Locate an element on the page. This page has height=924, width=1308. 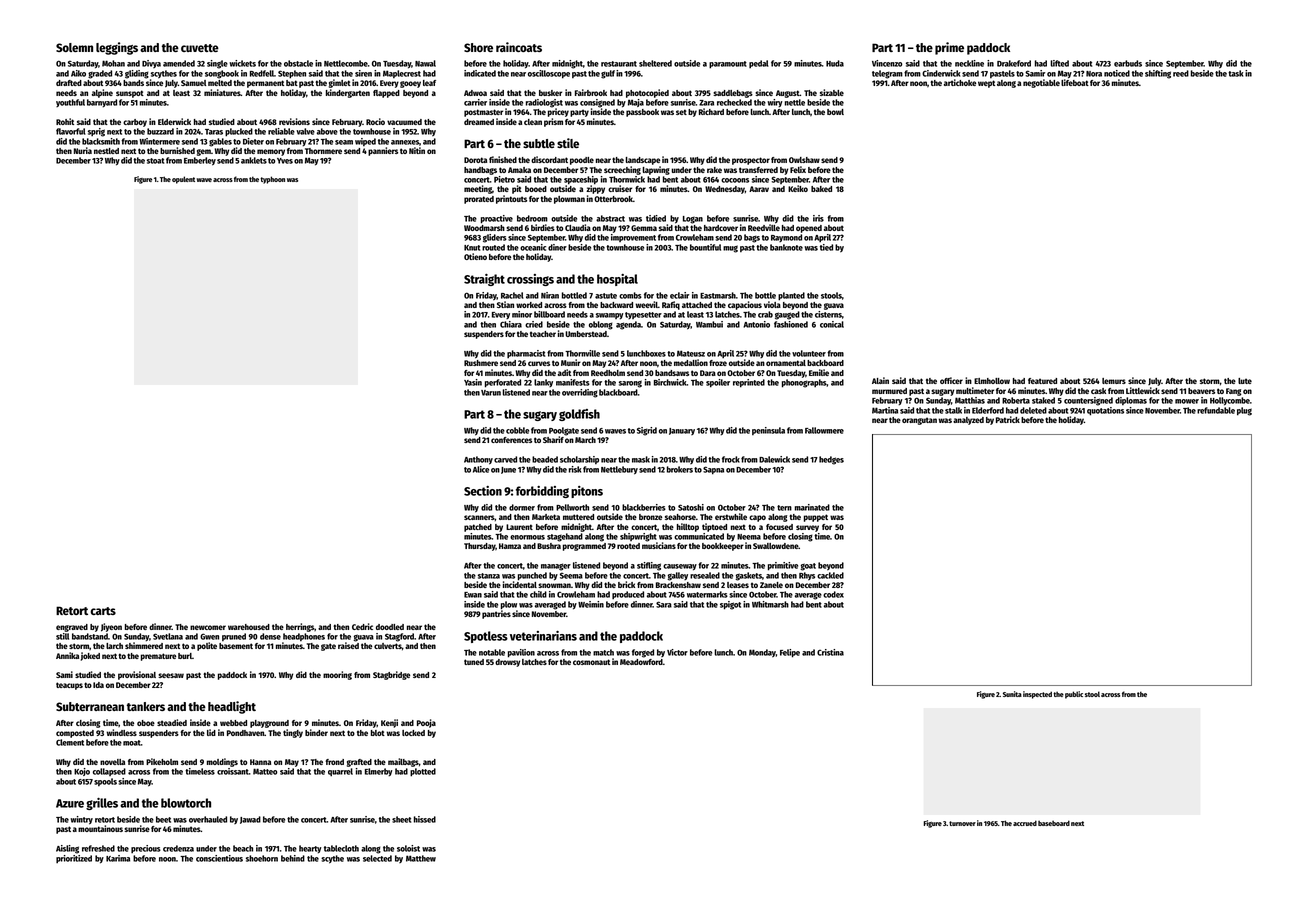
Rachel is located at coordinates (512, 295).
